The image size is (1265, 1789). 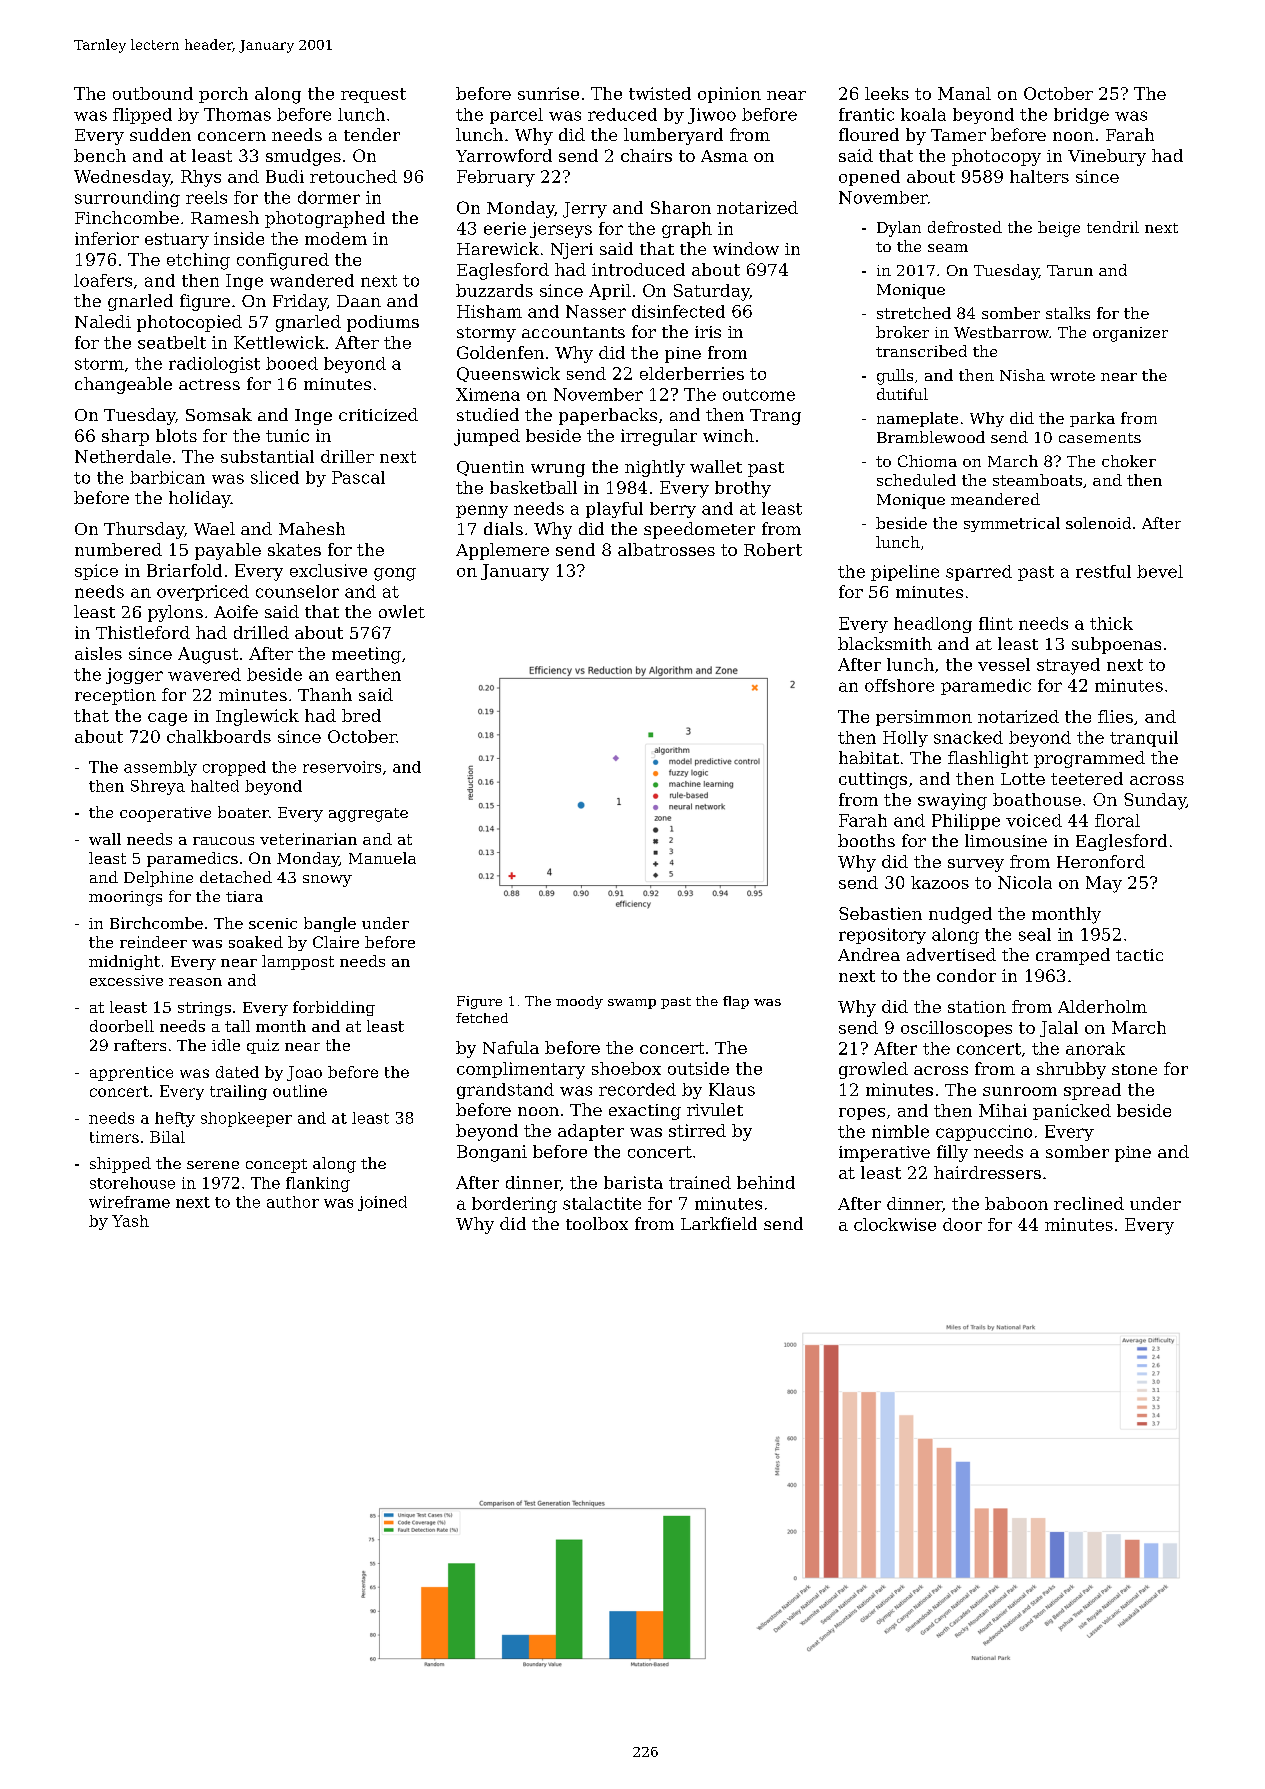 What do you see at coordinates (96, 572) in the page?
I see `spice` at bounding box center [96, 572].
